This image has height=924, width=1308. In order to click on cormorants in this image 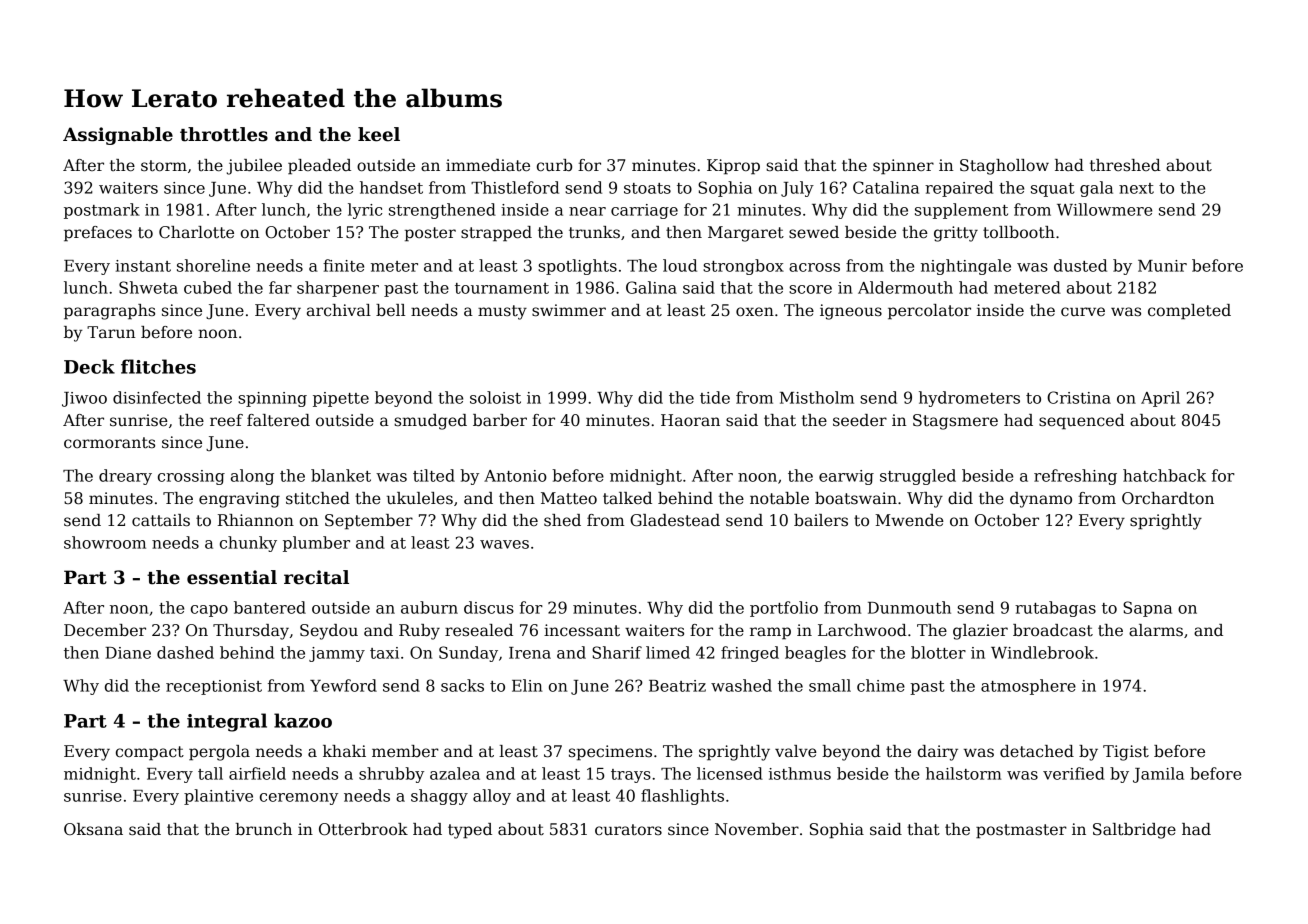, I will do `click(109, 443)`.
